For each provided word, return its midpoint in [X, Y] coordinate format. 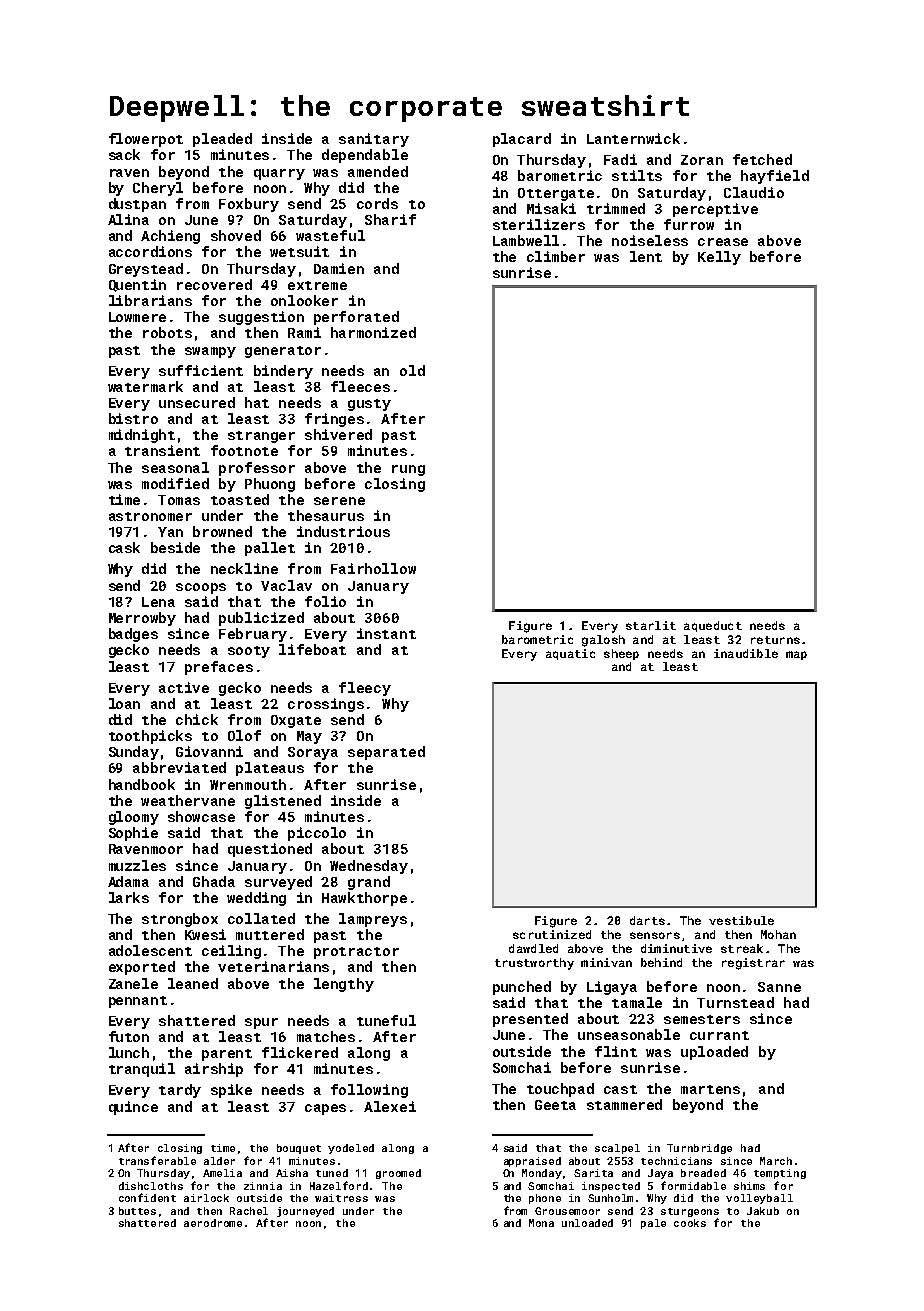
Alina [128, 219]
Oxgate [296, 721]
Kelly [719, 258]
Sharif [390, 219]
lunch [129, 1052]
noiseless [650, 240]
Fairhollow [373, 568]
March [776, 1161]
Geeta [555, 1105]
